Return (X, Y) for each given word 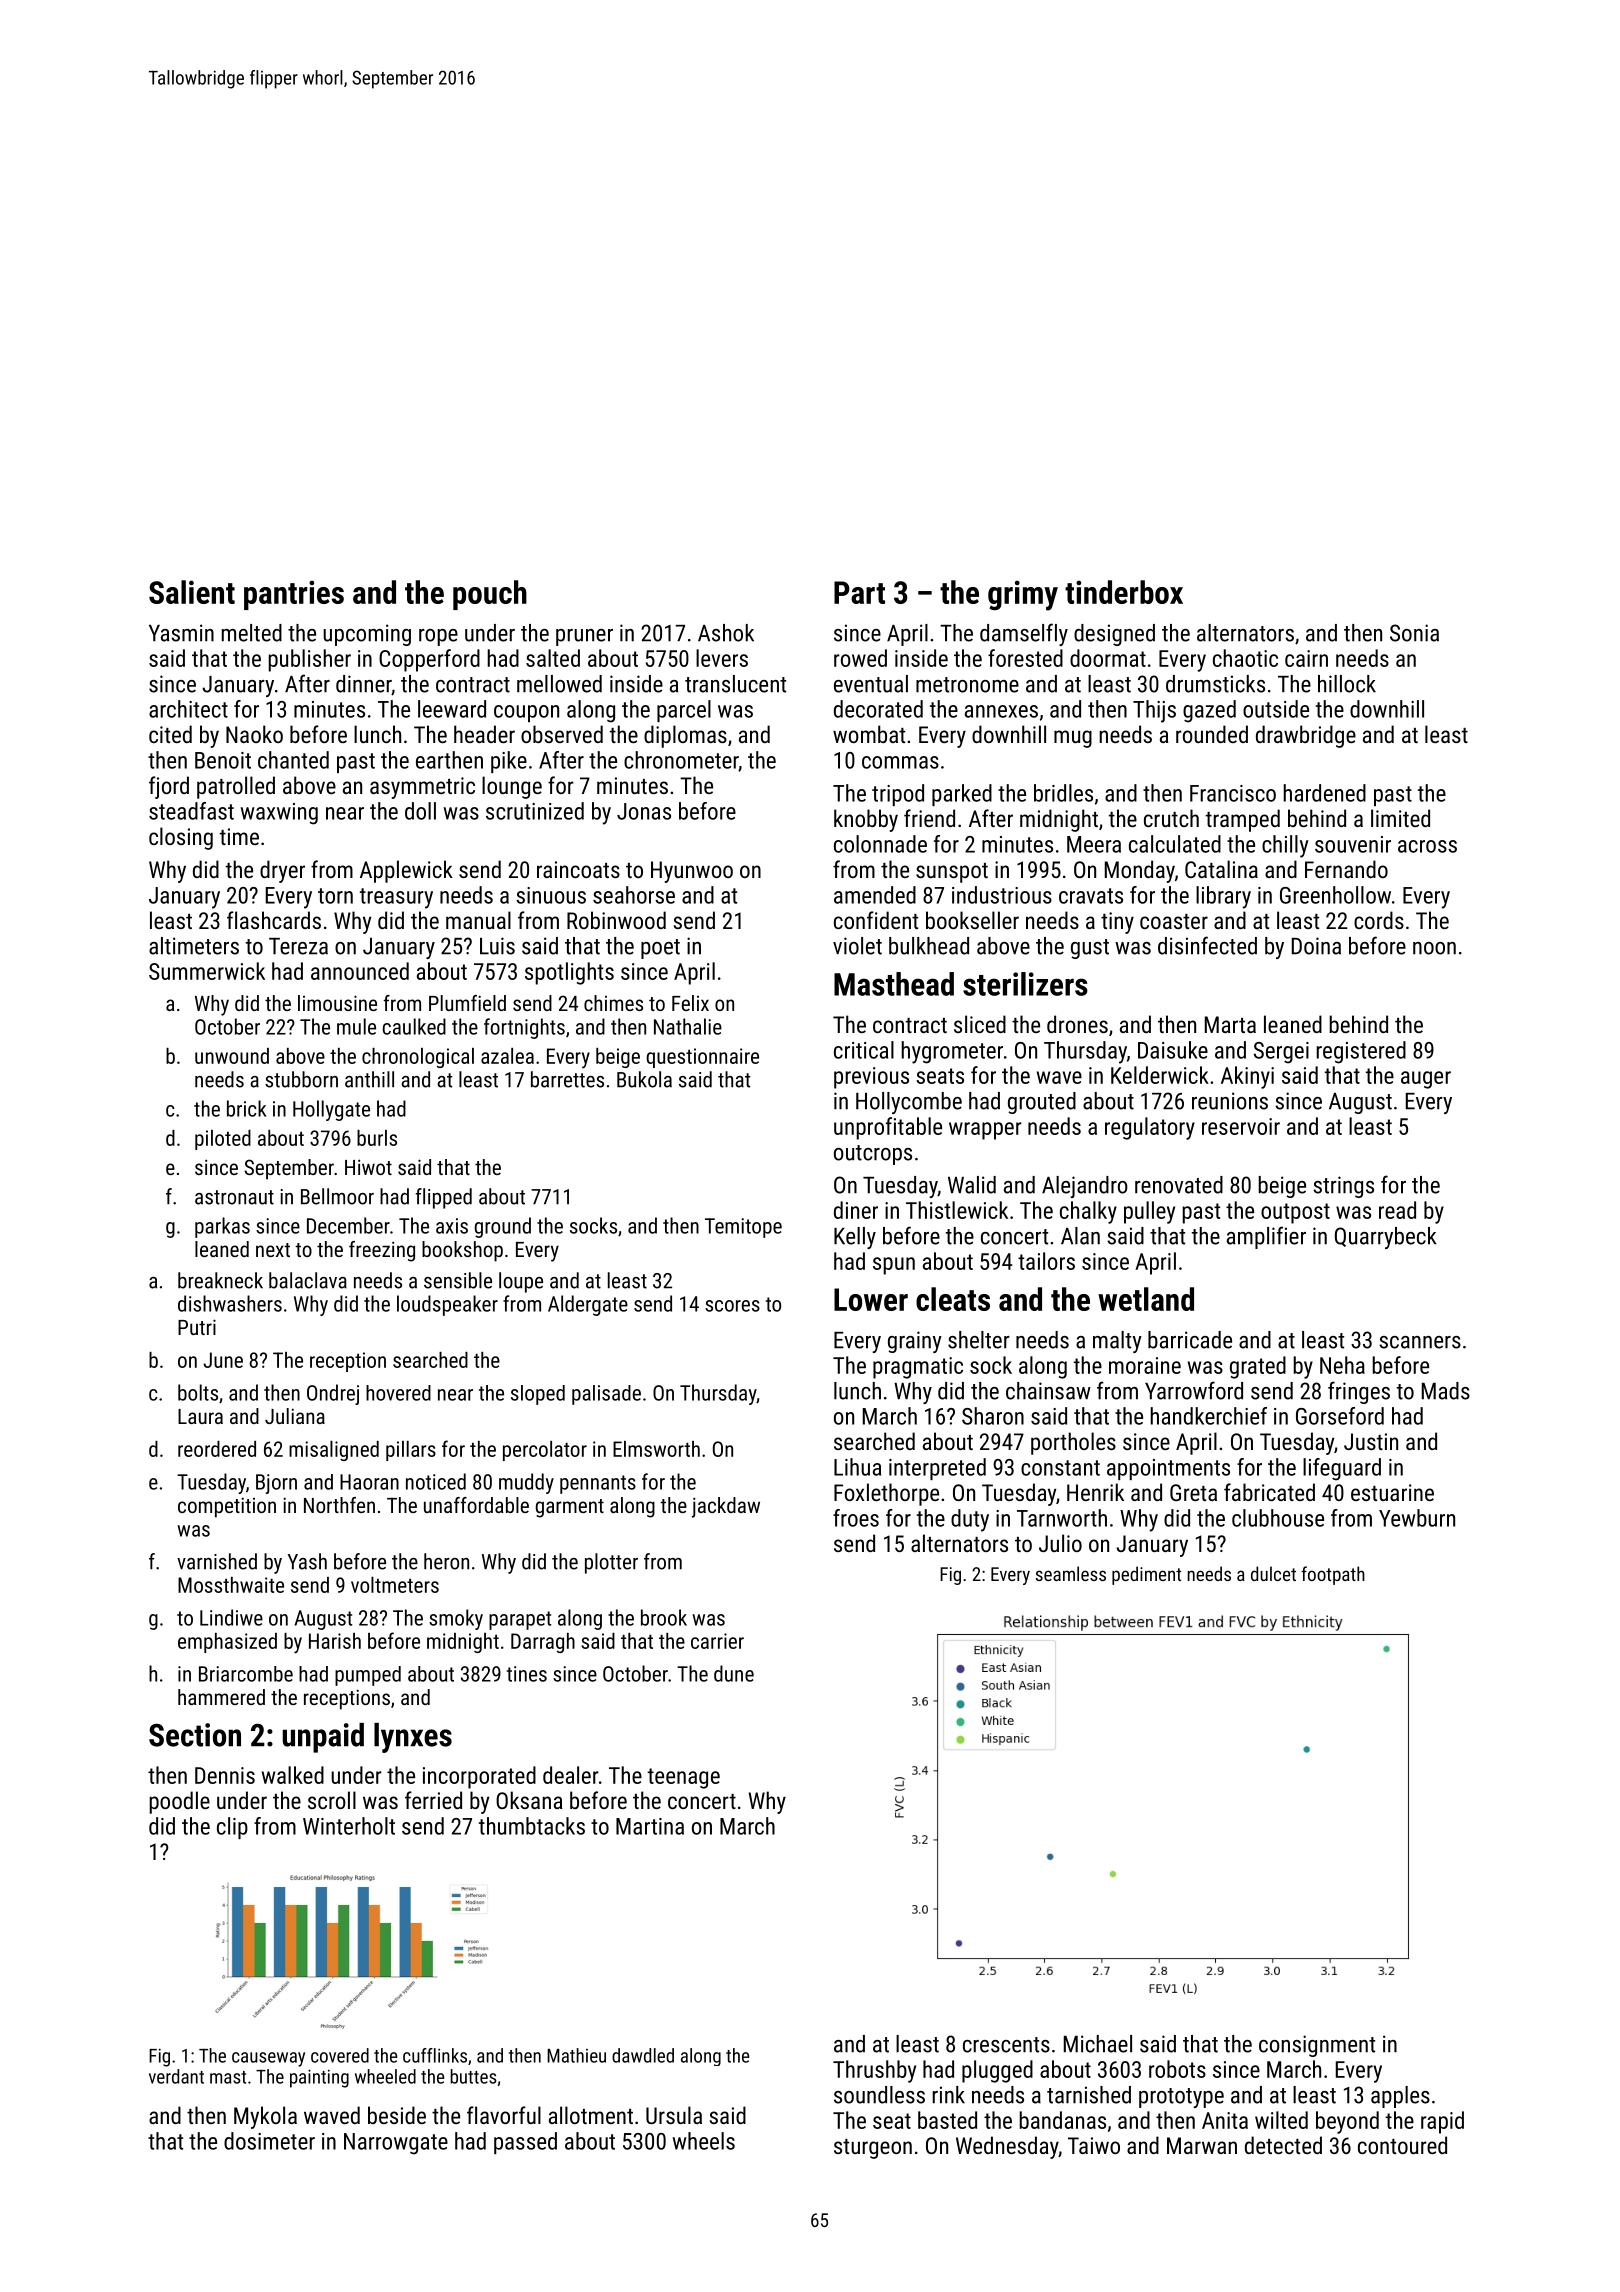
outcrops (873, 1155)
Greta (1193, 1492)
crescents (1006, 2045)
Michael (1098, 2044)
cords (1379, 920)
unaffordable (476, 1505)
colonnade (880, 844)
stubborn (301, 1079)
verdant (176, 2076)
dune (734, 1673)
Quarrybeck (1385, 1238)
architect (188, 709)
